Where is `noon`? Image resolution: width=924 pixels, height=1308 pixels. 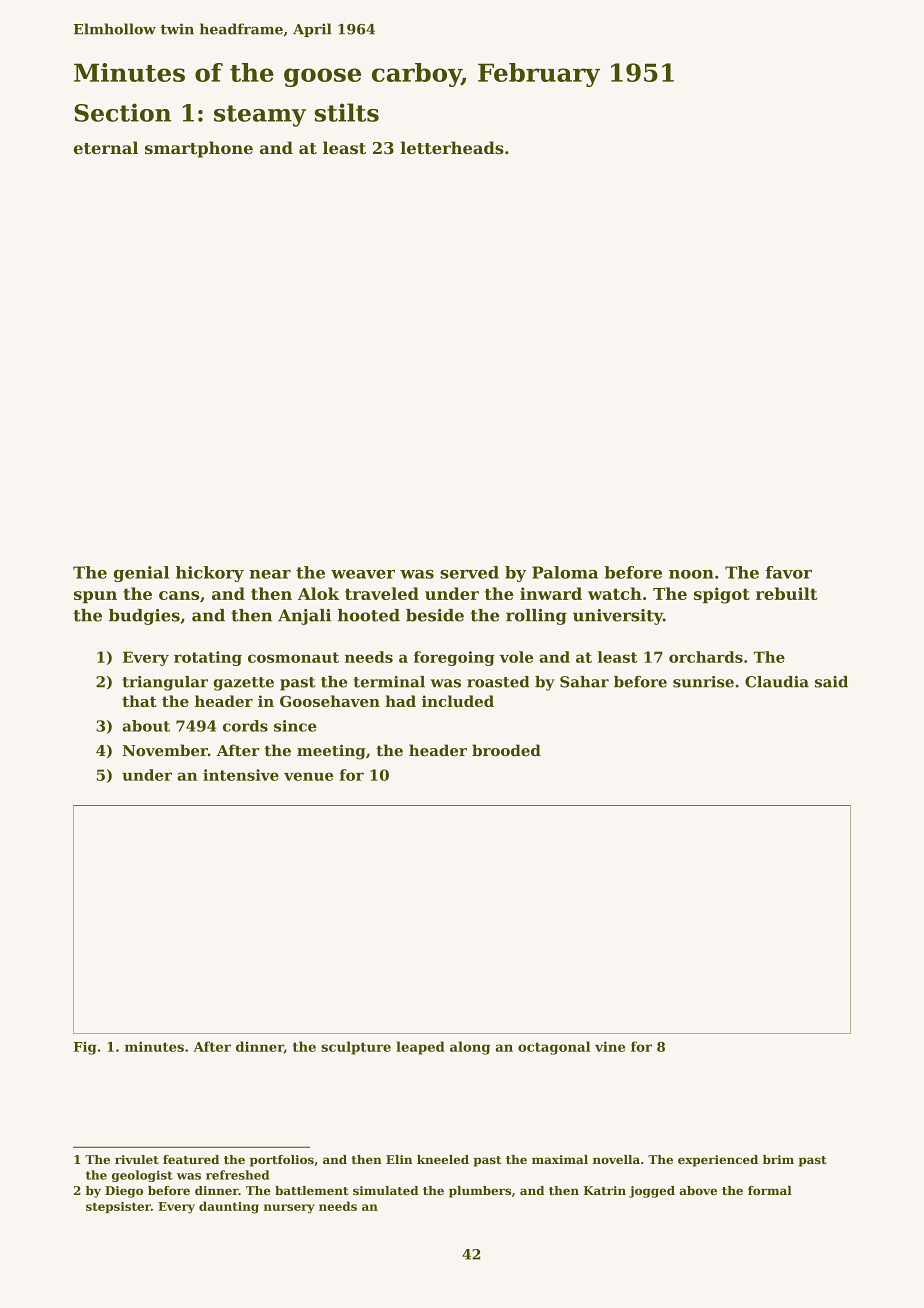
noon is located at coordinates (691, 574).
